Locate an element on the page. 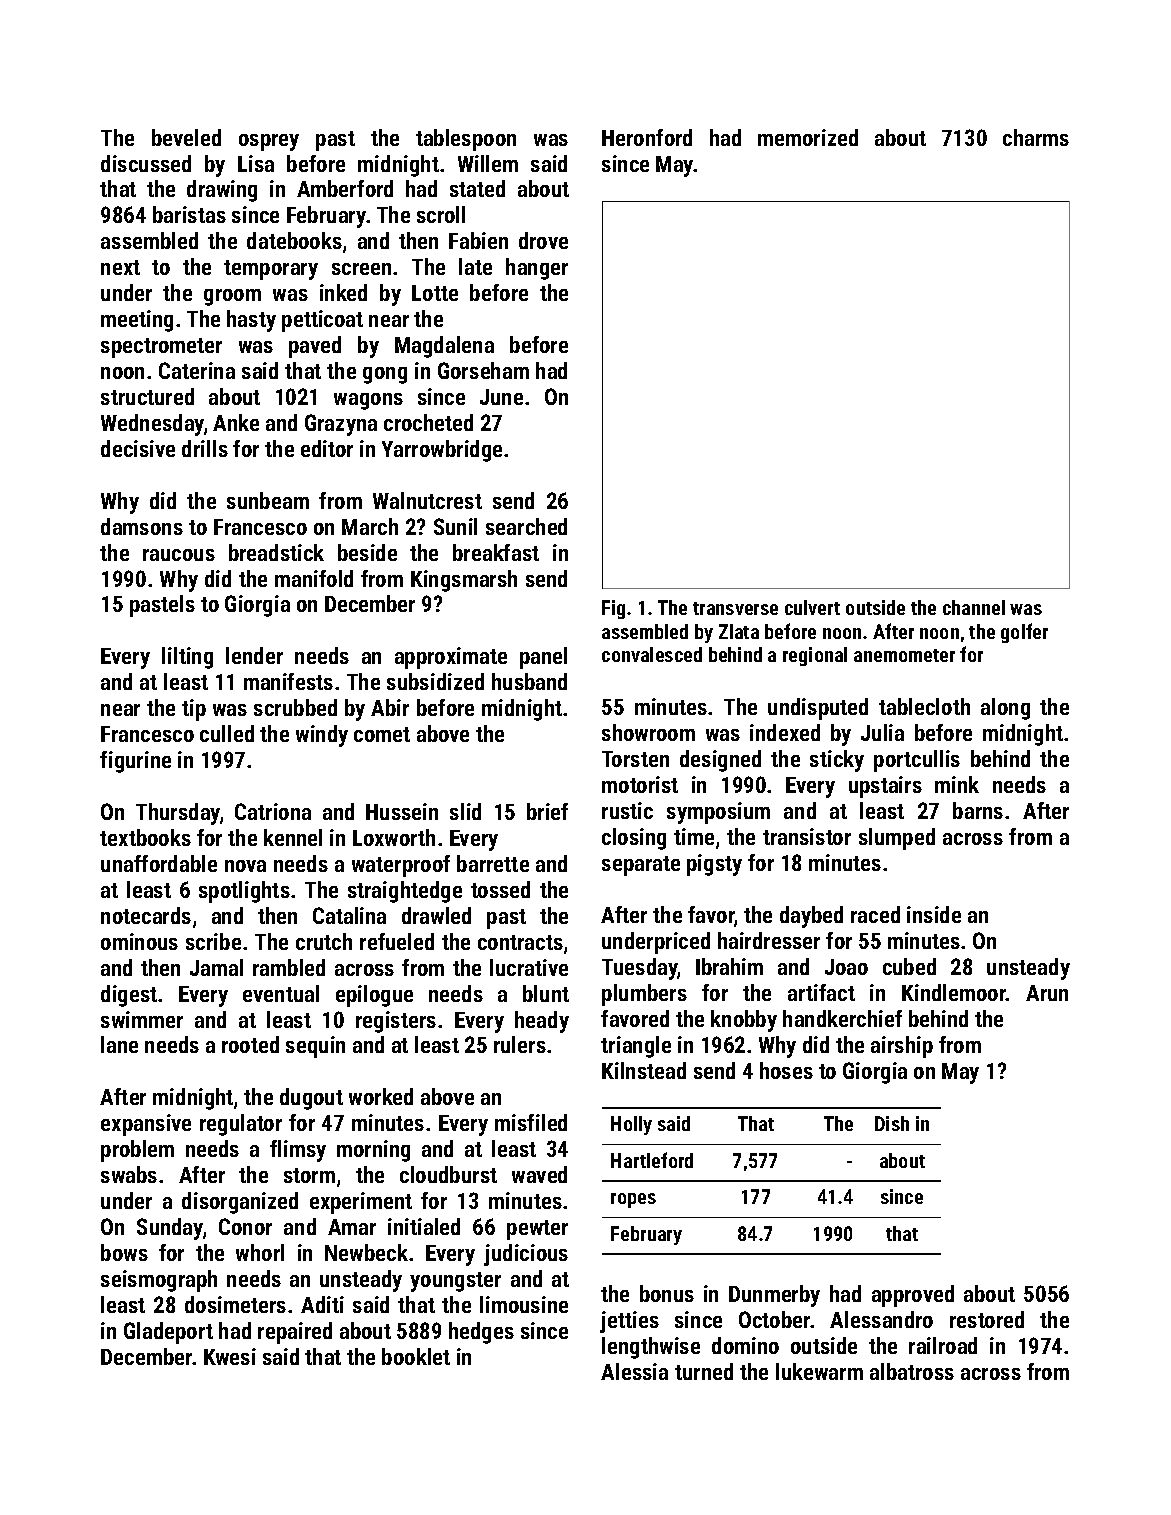  Arun is located at coordinates (1047, 993).
